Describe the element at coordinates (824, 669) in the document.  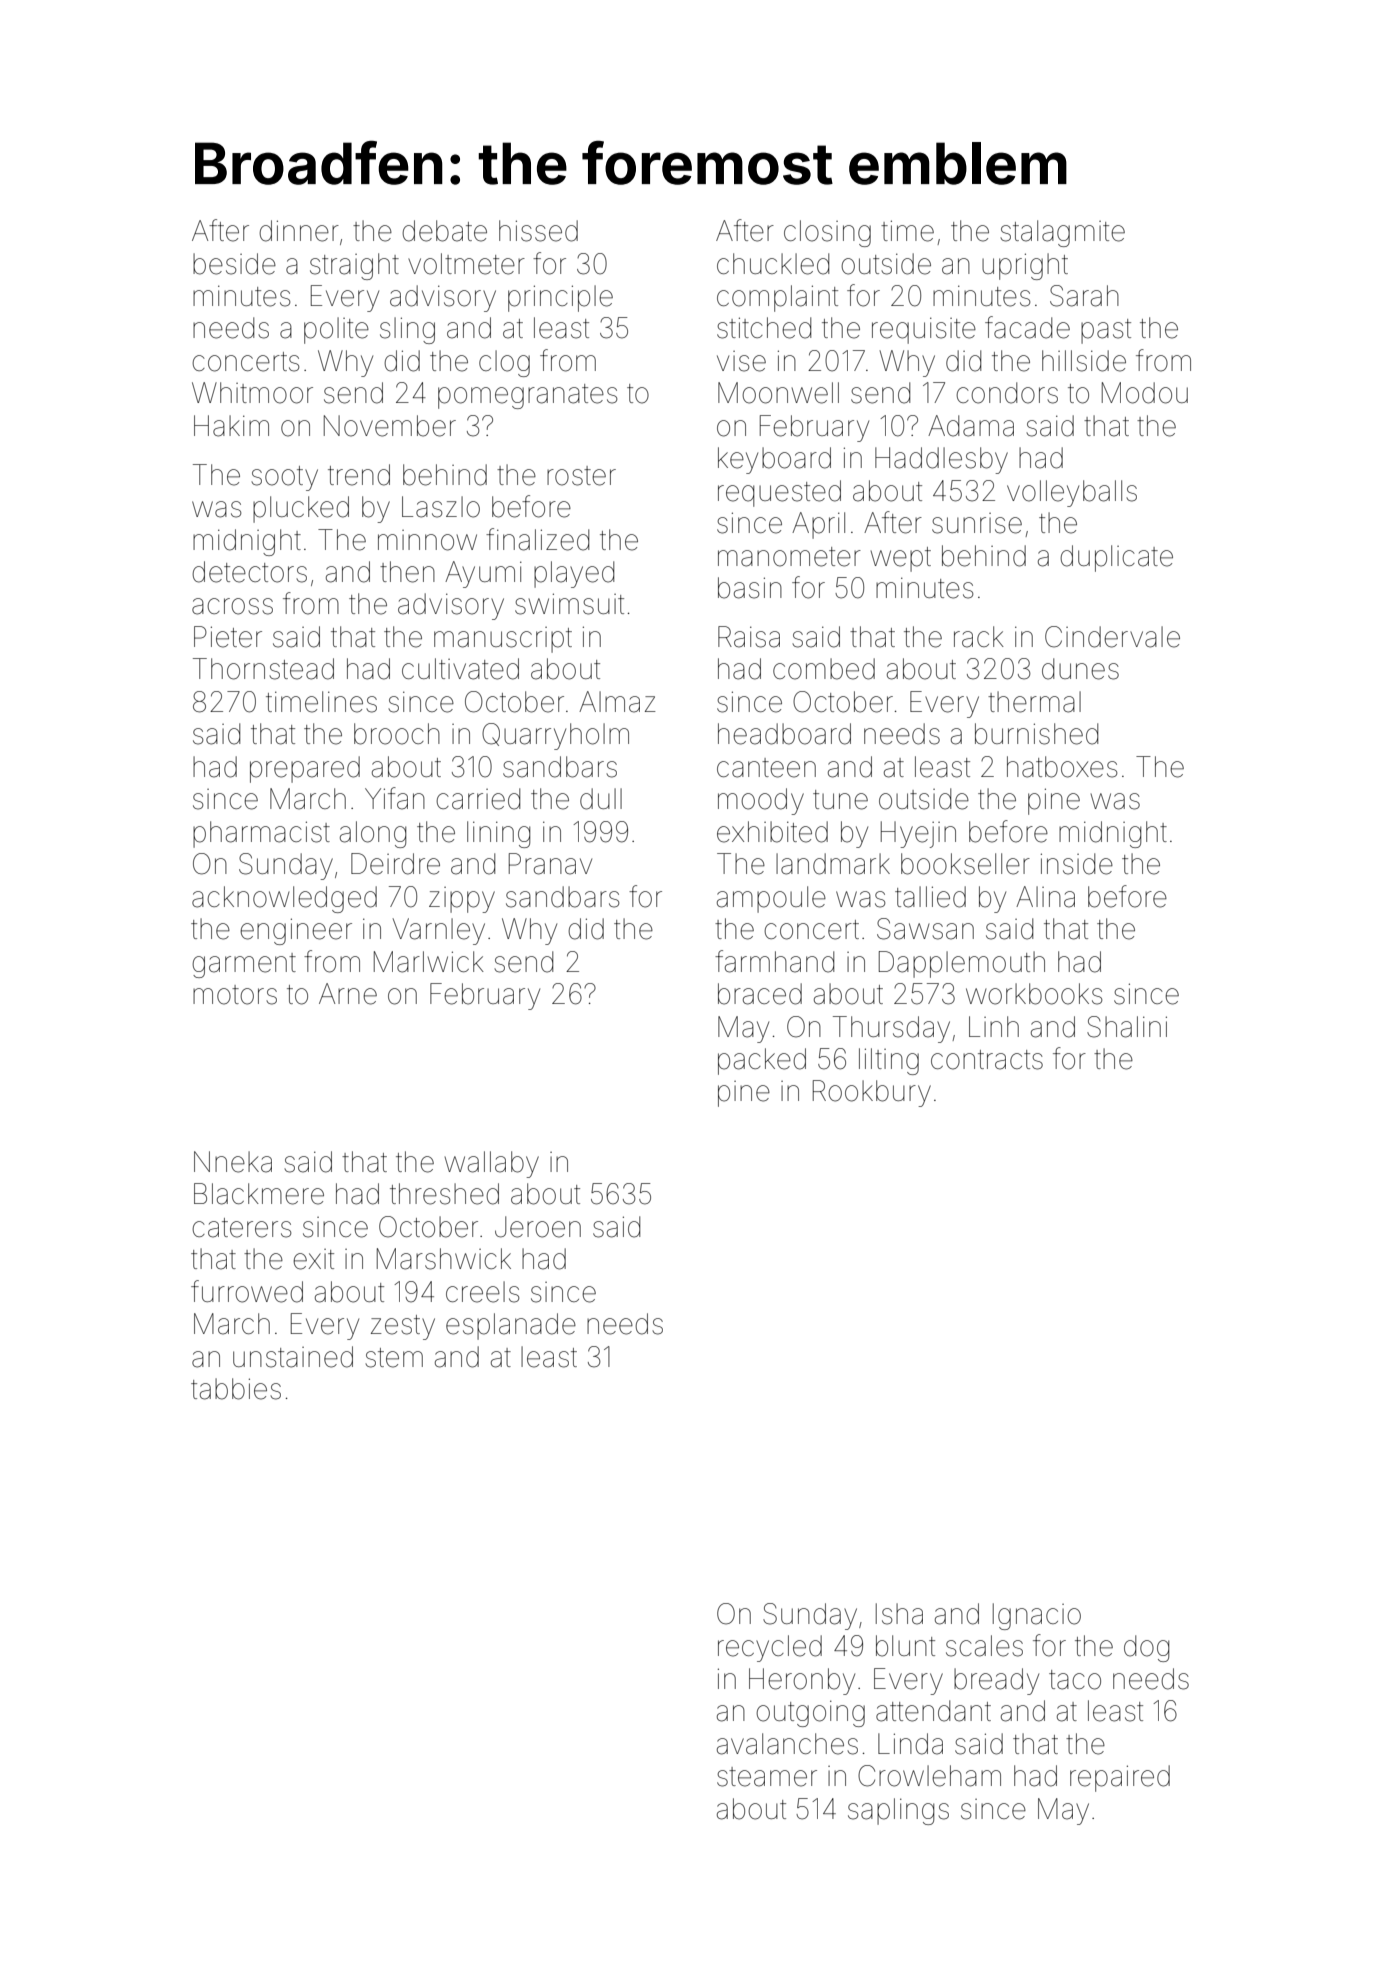
I see `combed` at that location.
